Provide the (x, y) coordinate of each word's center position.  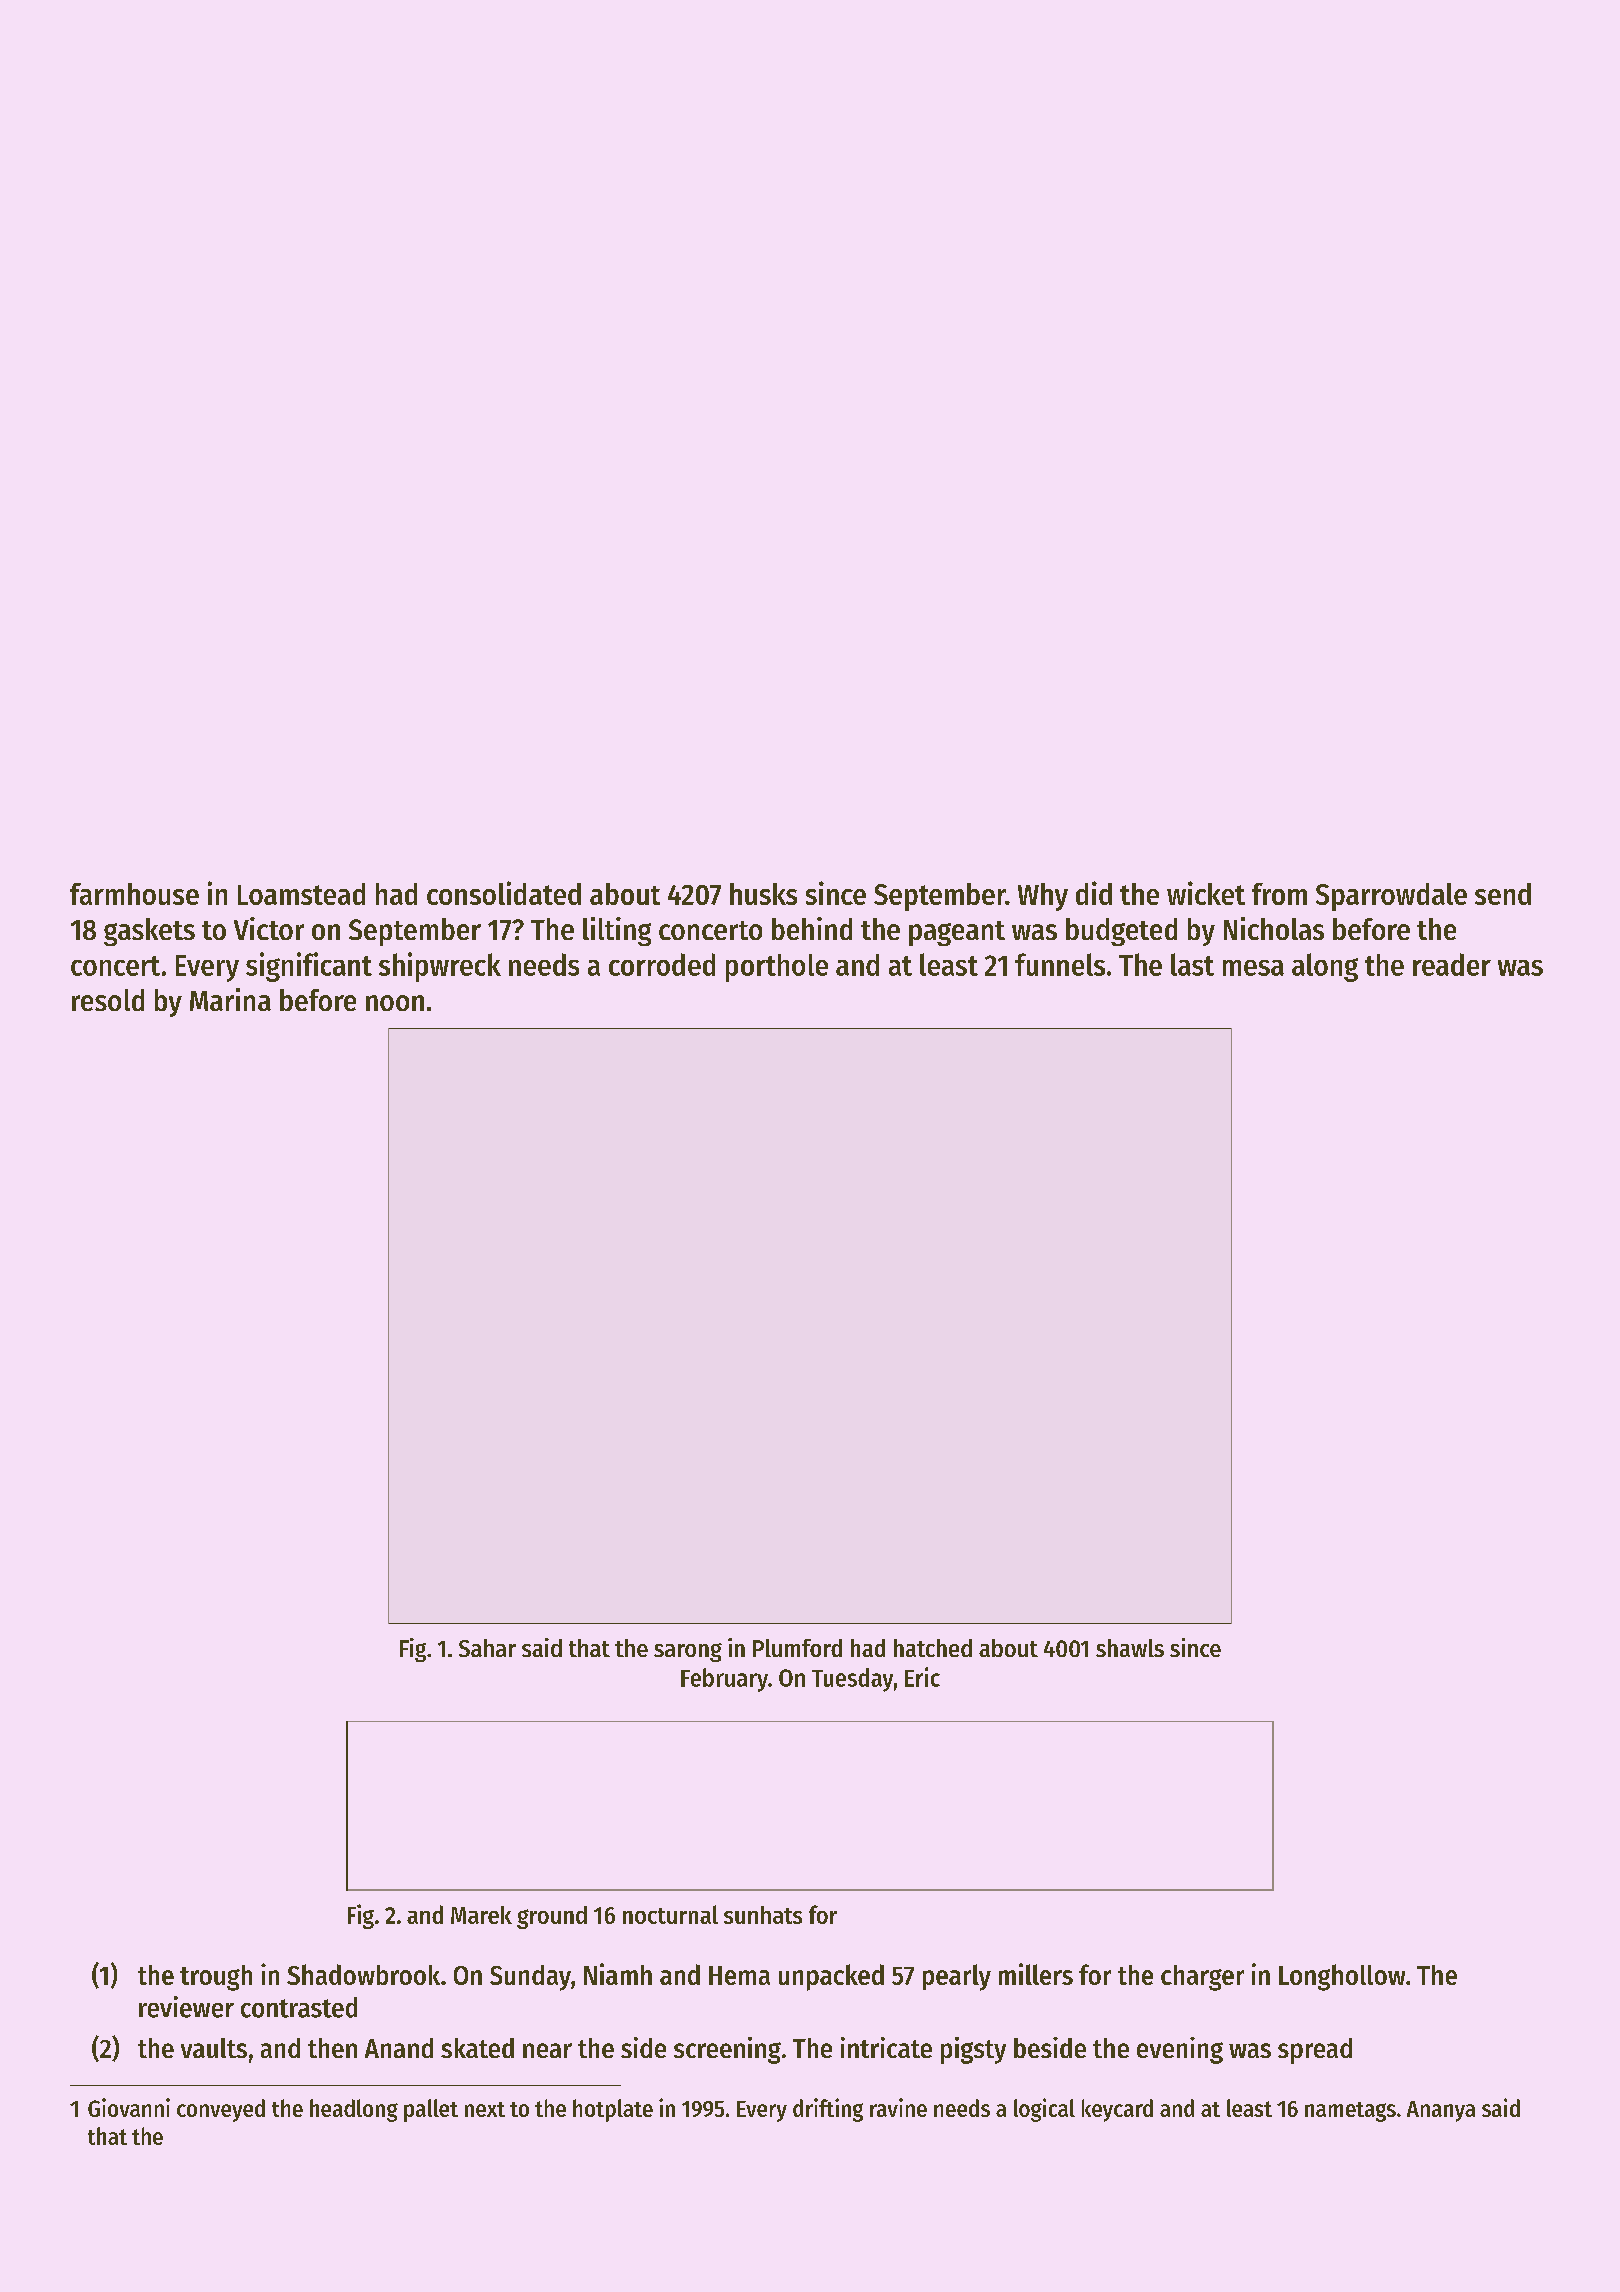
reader (1452, 964)
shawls (1130, 1648)
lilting (617, 931)
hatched (933, 1648)
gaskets (149, 932)
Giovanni (129, 2107)
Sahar (487, 1648)
